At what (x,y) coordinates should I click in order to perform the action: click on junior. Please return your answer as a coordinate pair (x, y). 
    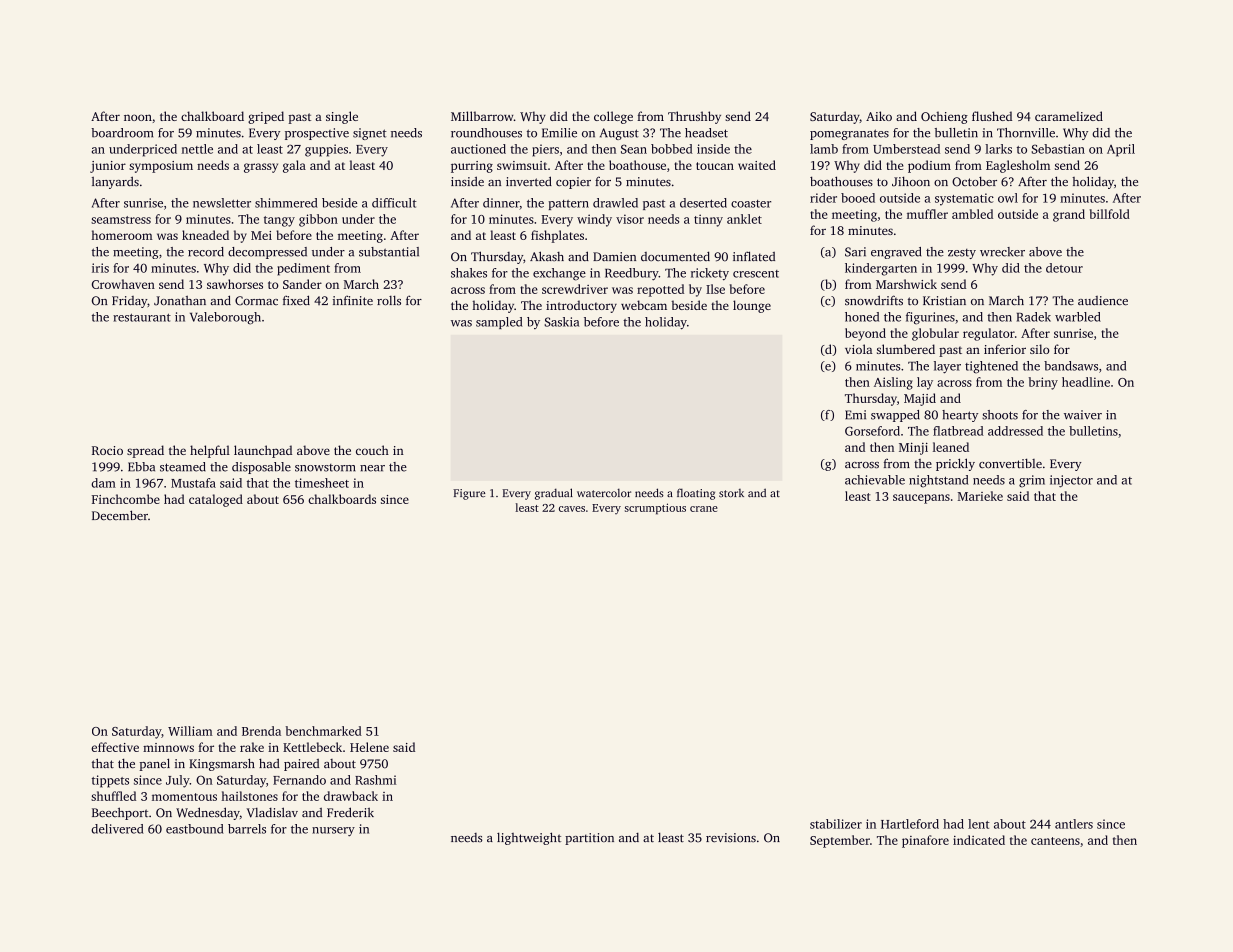
    Looking at the image, I should click on (108, 167).
